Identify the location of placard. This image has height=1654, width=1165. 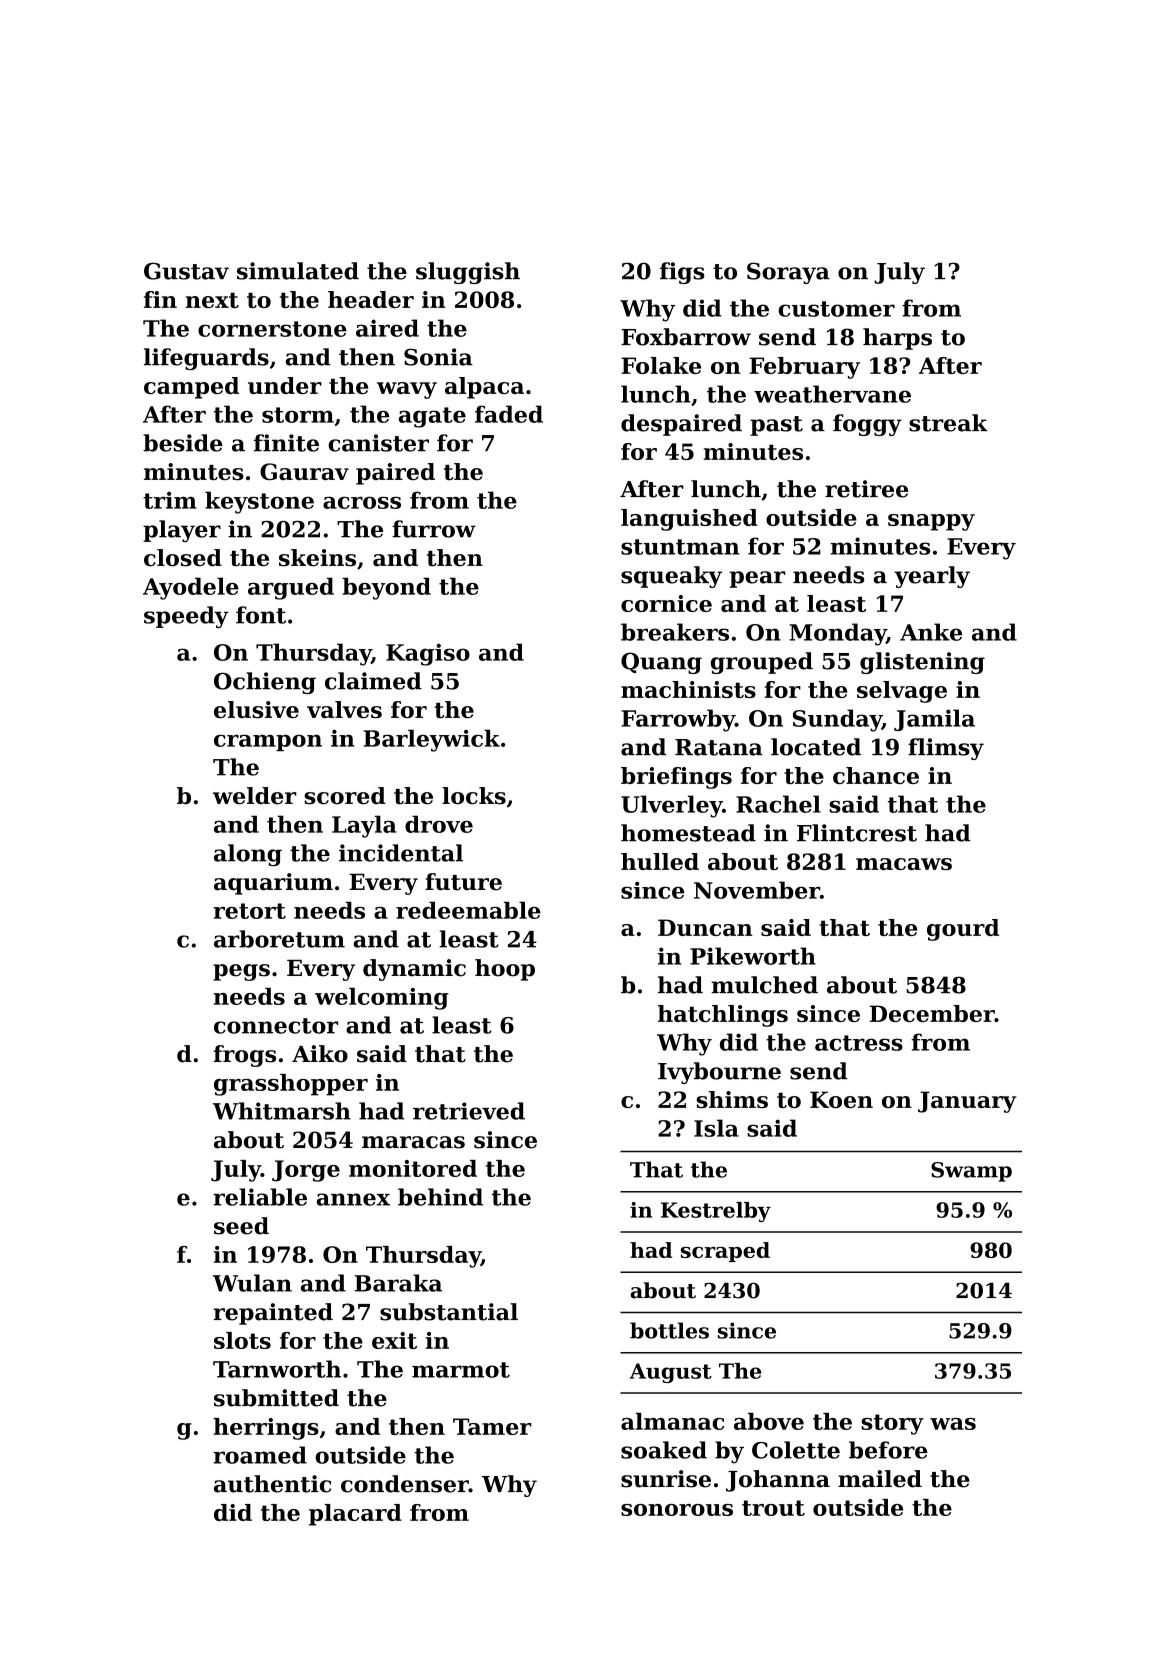
(355, 1515).
